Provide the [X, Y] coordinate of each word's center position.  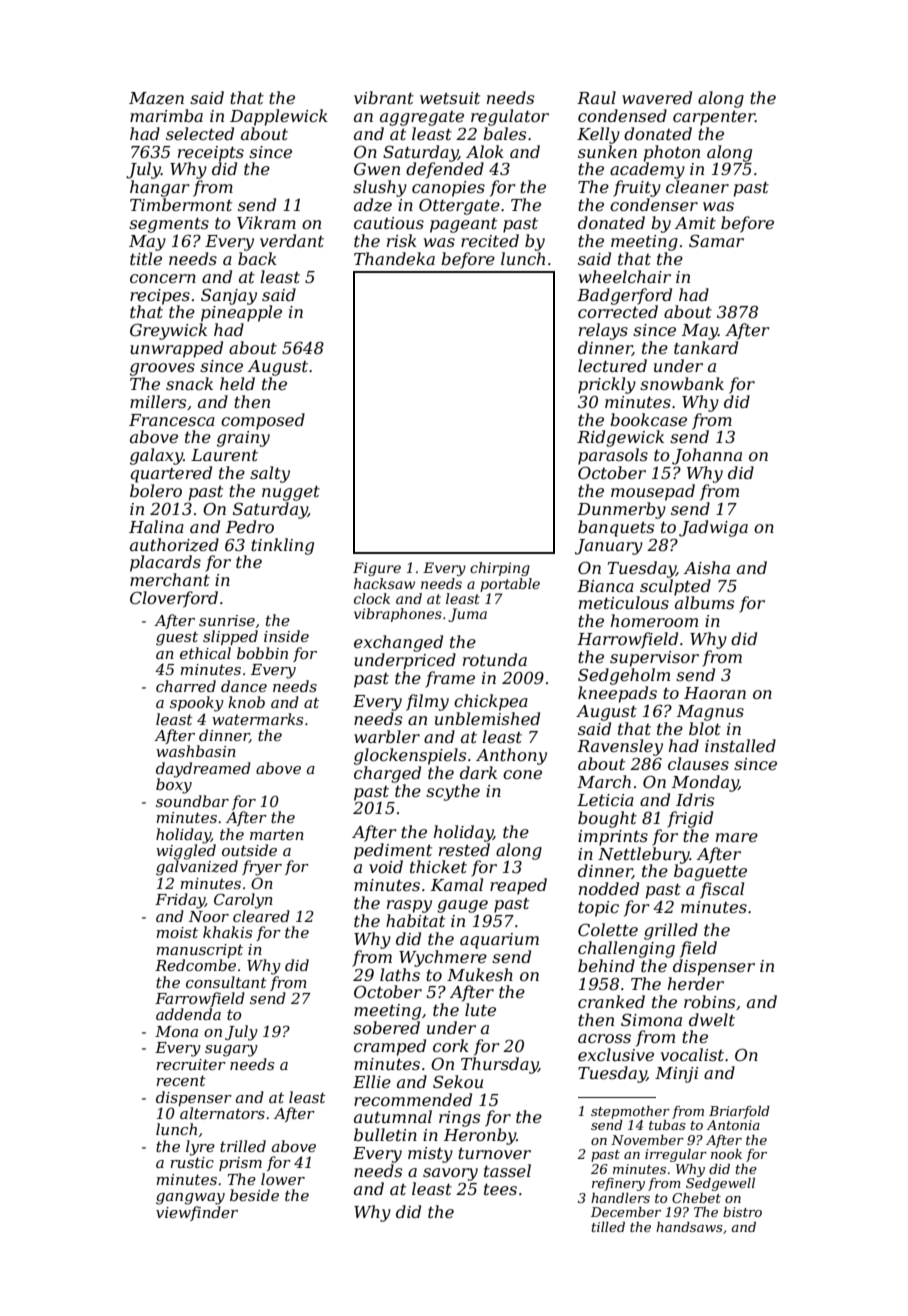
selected [200, 133]
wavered [657, 97]
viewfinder [197, 1213]
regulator [510, 117]
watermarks [257, 719]
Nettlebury [644, 855]
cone [522, 774]
